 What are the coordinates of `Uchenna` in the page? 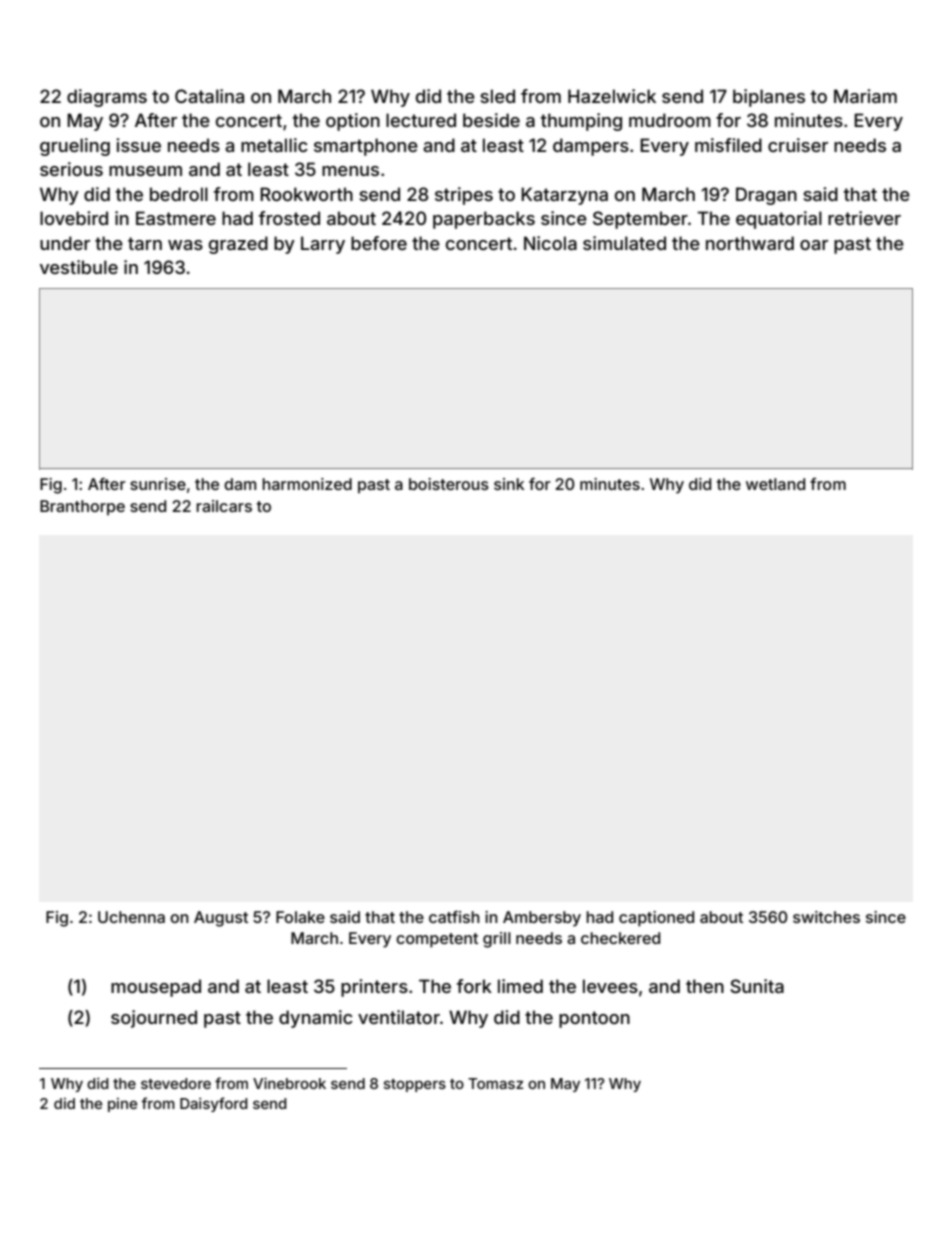 It's located at (131, 917).
